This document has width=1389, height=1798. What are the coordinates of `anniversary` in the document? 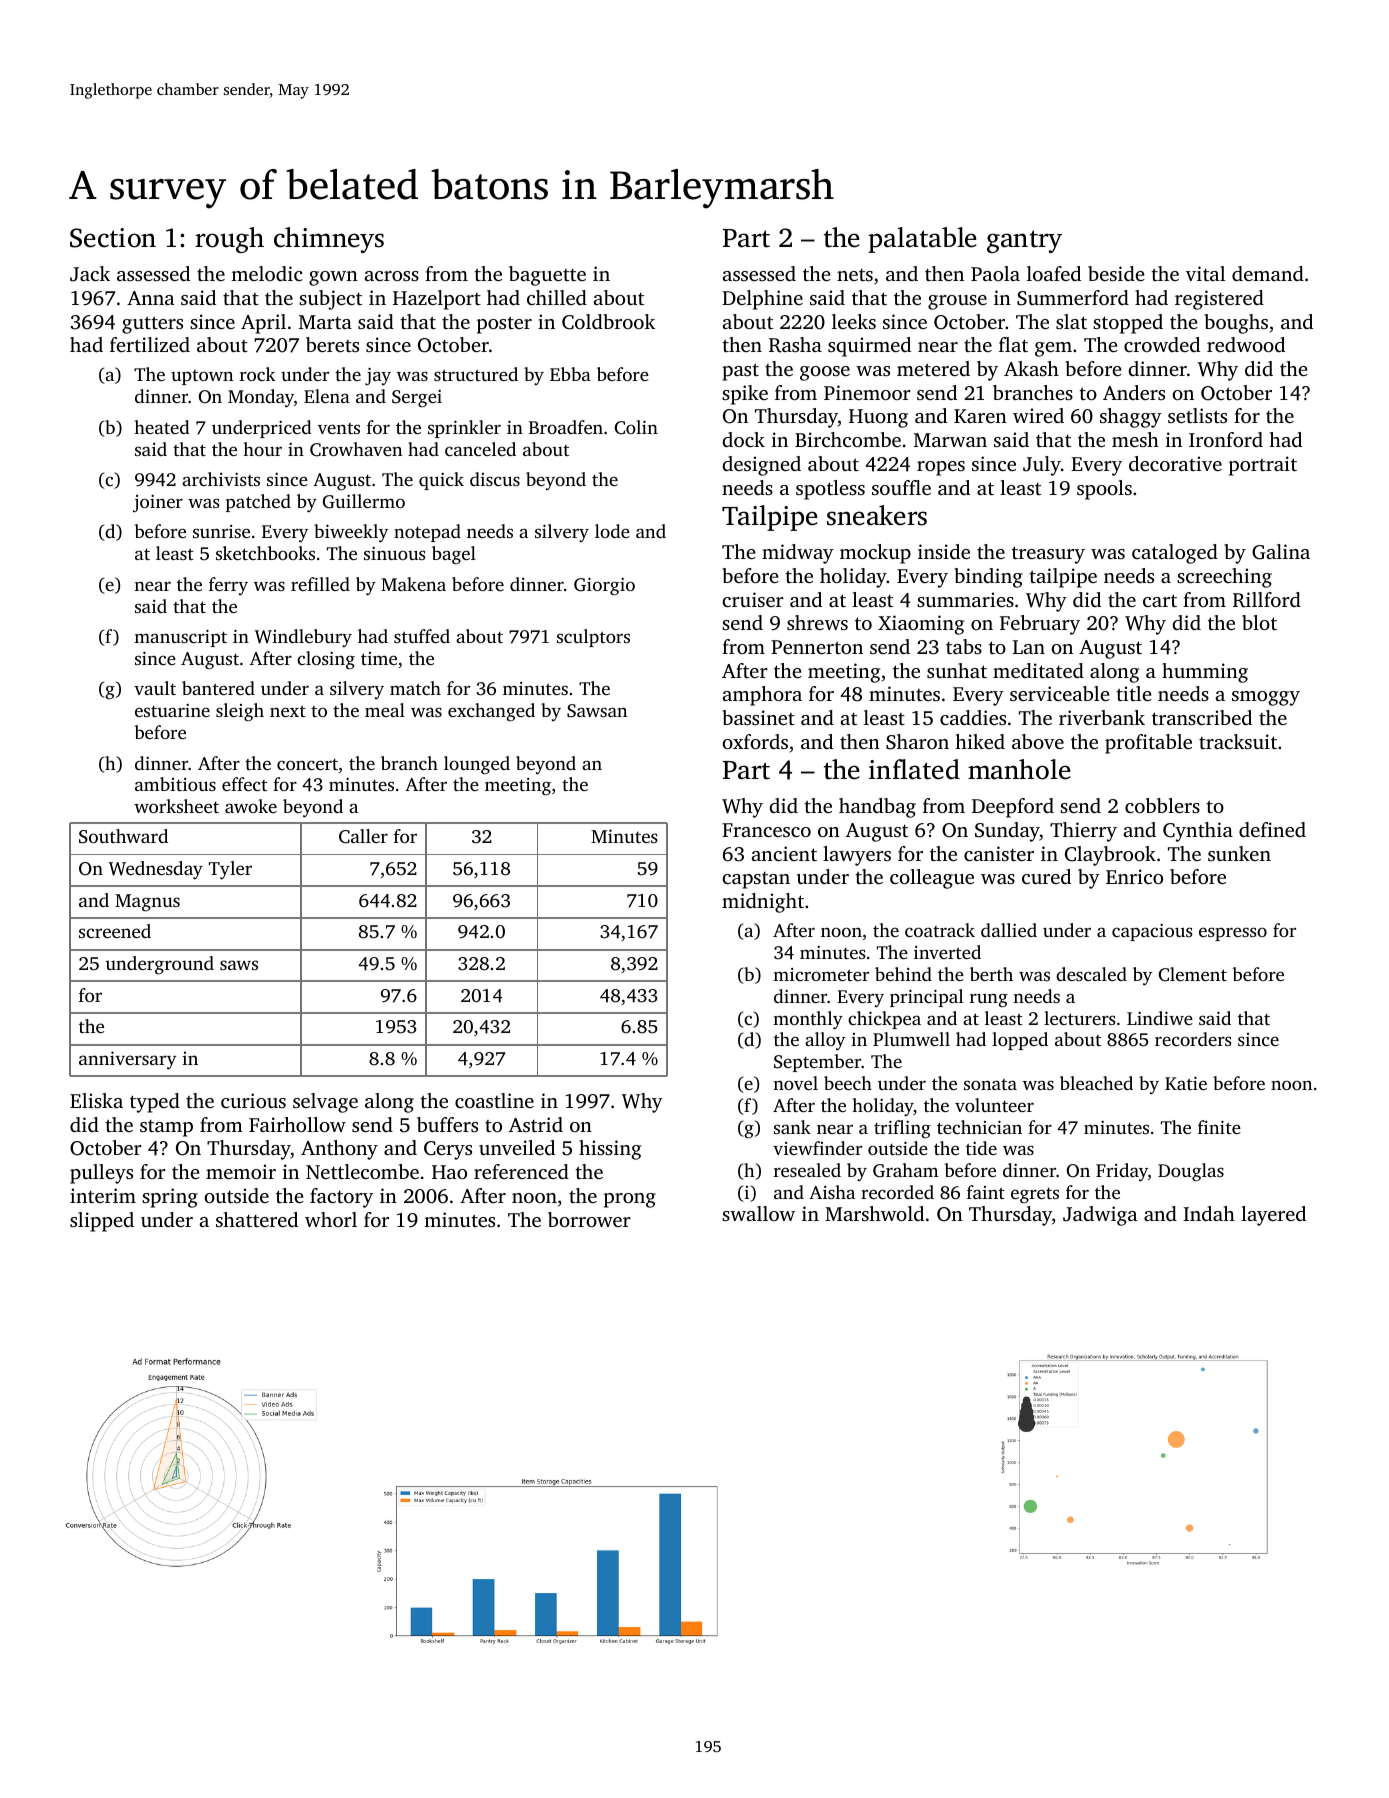 It's located at (127, 1060).
